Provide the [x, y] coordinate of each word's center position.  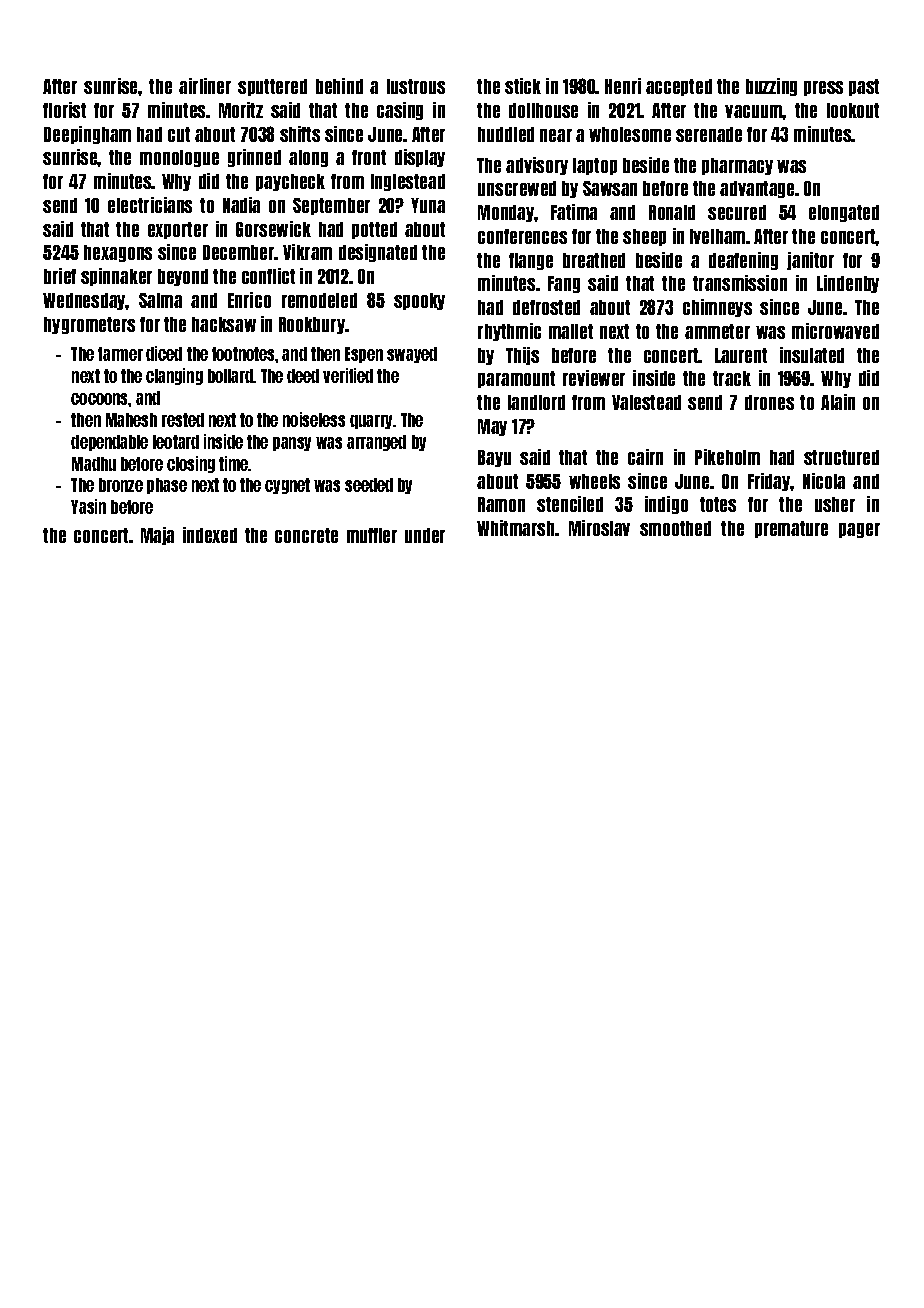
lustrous [416, 86]
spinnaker [116, 277]
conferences [522, 236]
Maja [157, 536]
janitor [810, 261]
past [864, 87]
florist [64, 110]
